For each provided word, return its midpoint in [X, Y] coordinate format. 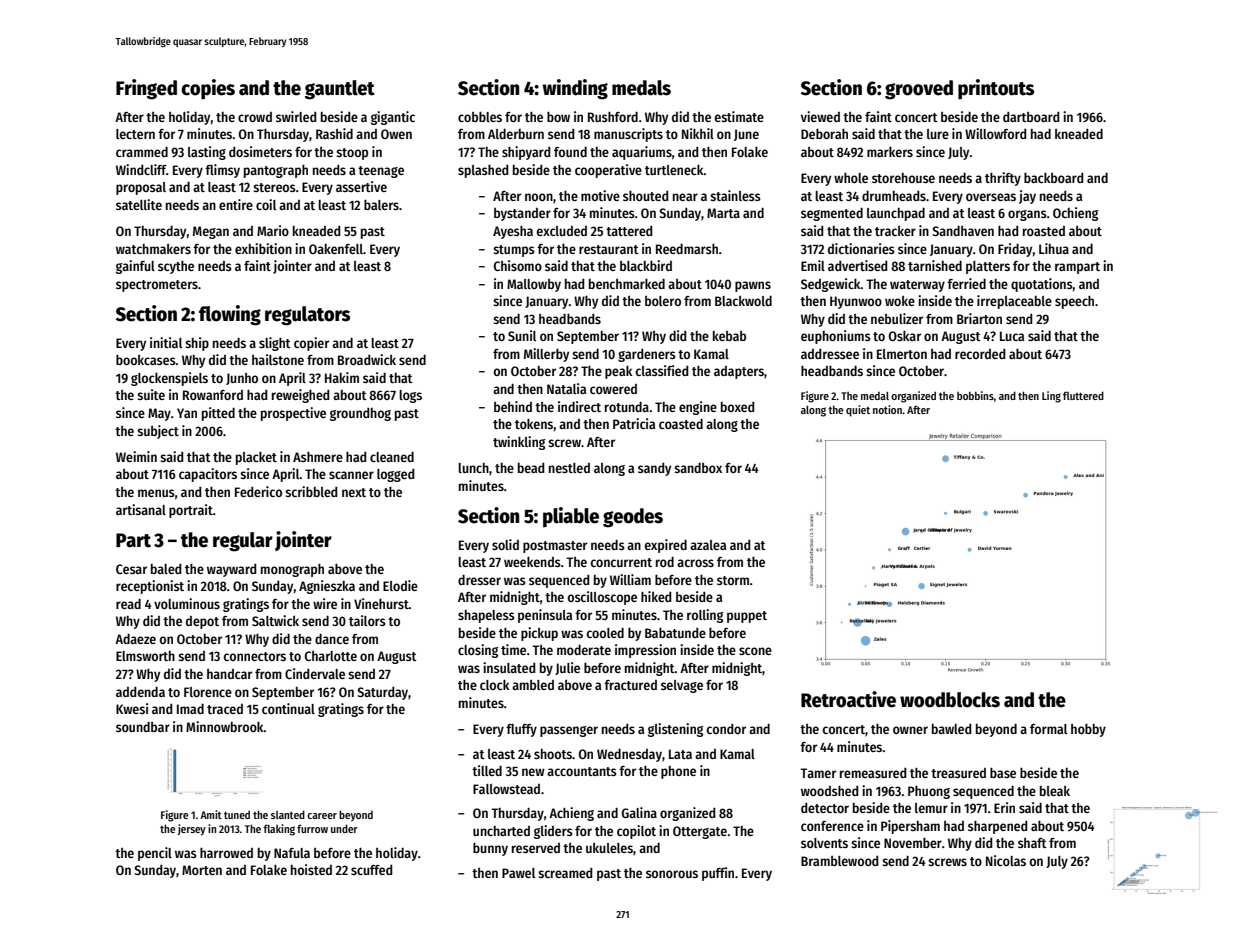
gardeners [647, 355]
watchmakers [153, 249]
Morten [202, 870]
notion [887, 409]
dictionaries [861, 248]
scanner [351, 475]
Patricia [634, 423]
